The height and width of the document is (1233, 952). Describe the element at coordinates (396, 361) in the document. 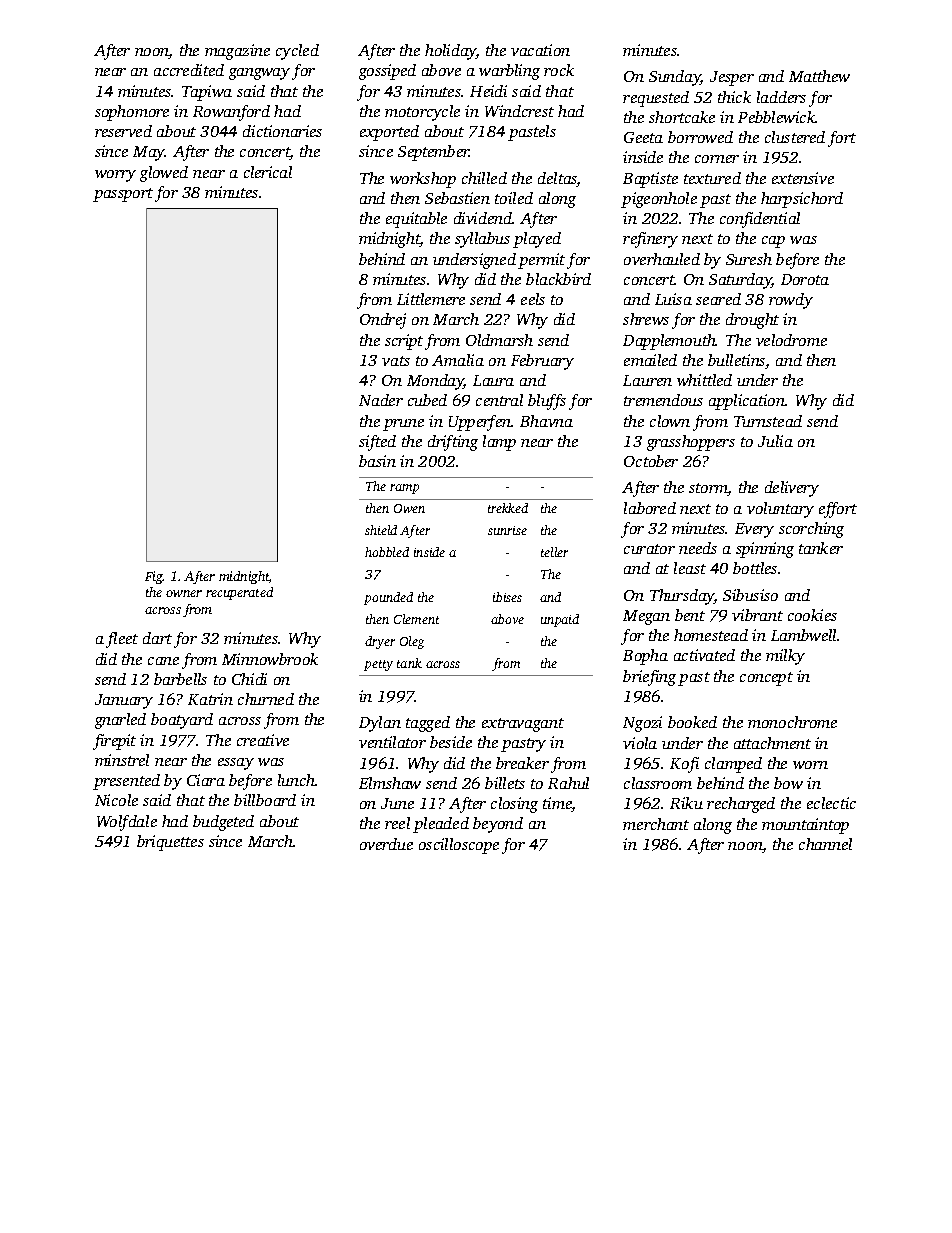

I see `vats` at that location.
